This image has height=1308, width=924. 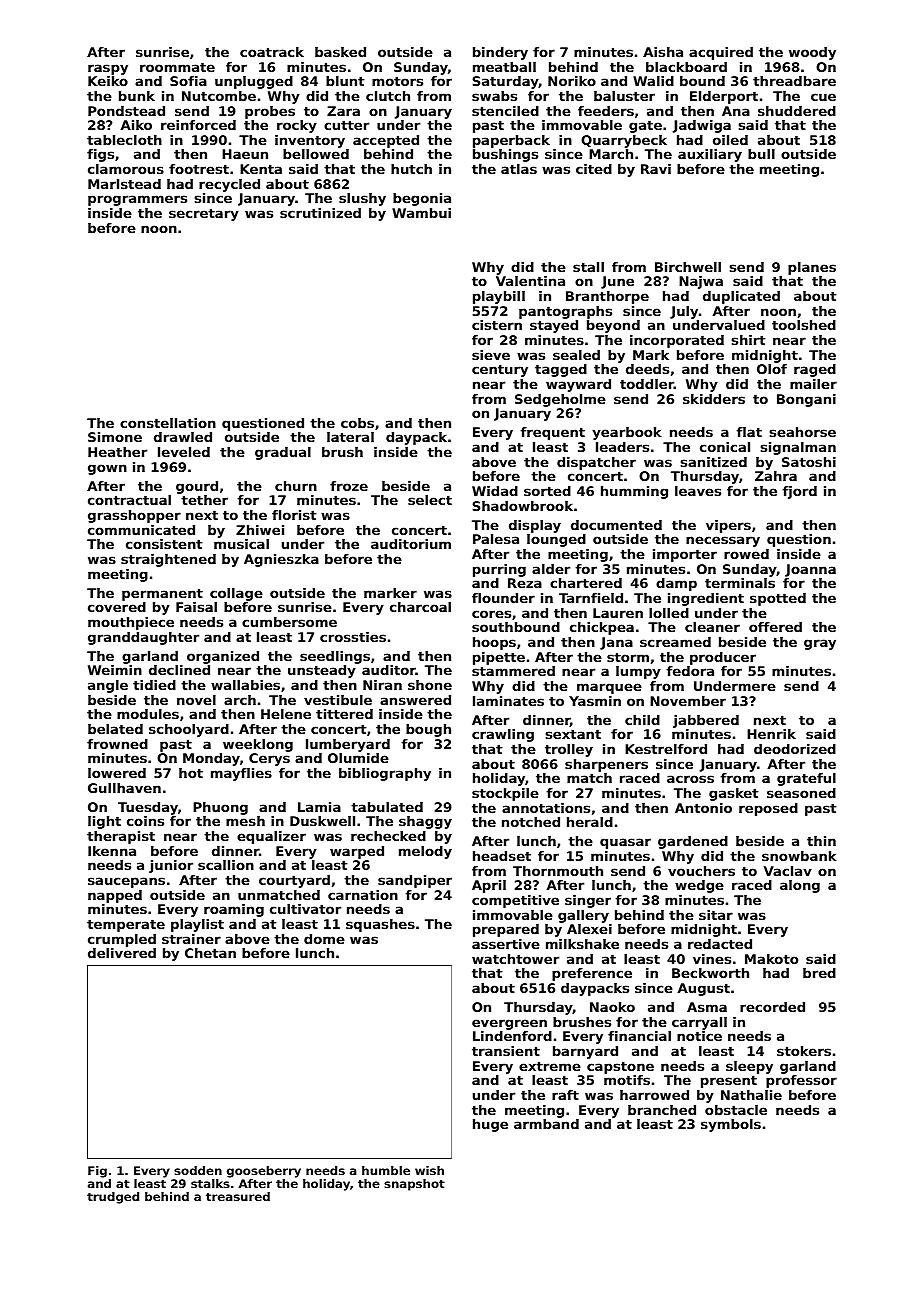 What do you see at coordinates (721, 53) in the image?
I see `acquired` at bounding box center [721, 53].
